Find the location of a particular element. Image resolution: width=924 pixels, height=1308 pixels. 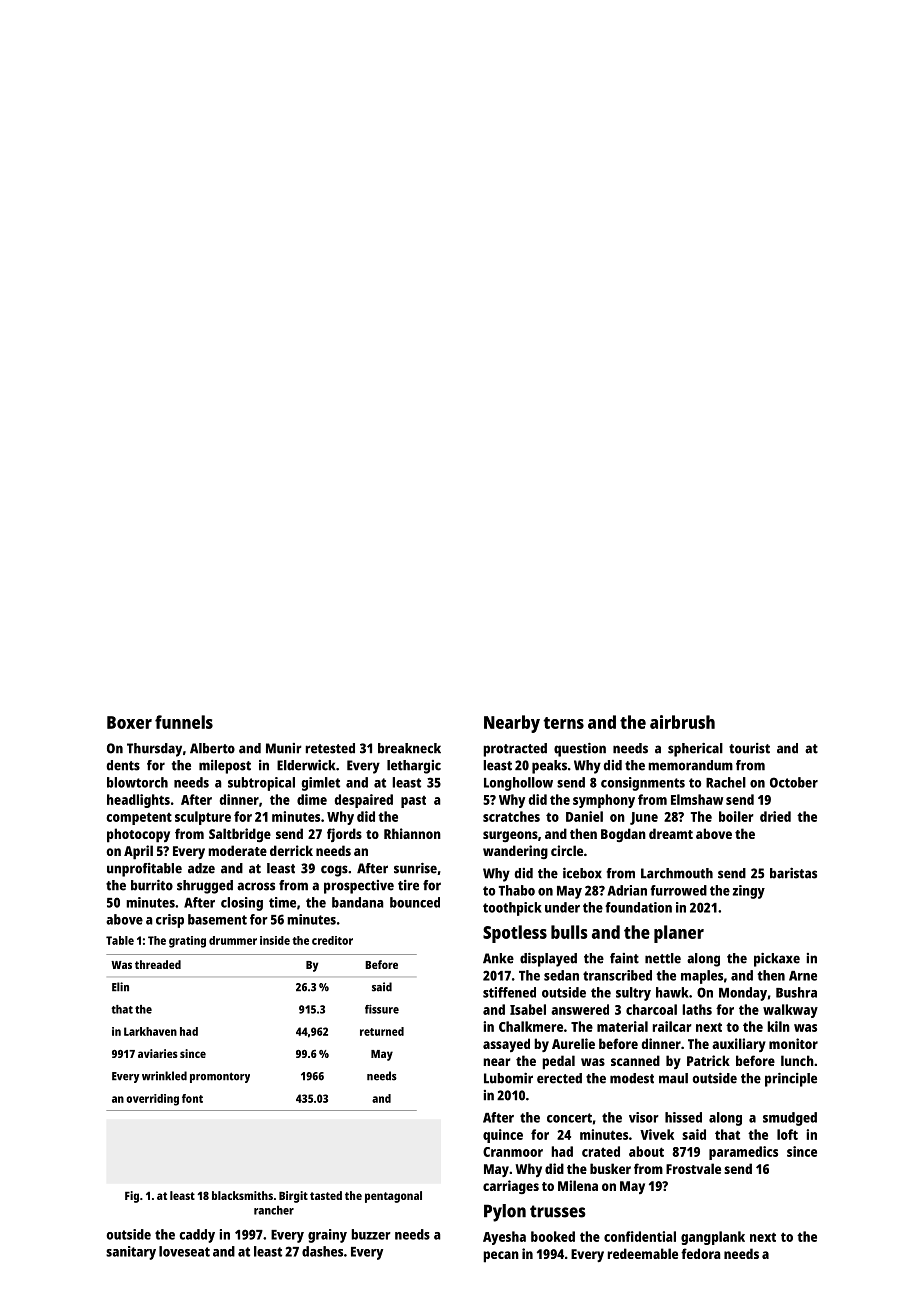

memorandum is located at coordinates (690, 765).
